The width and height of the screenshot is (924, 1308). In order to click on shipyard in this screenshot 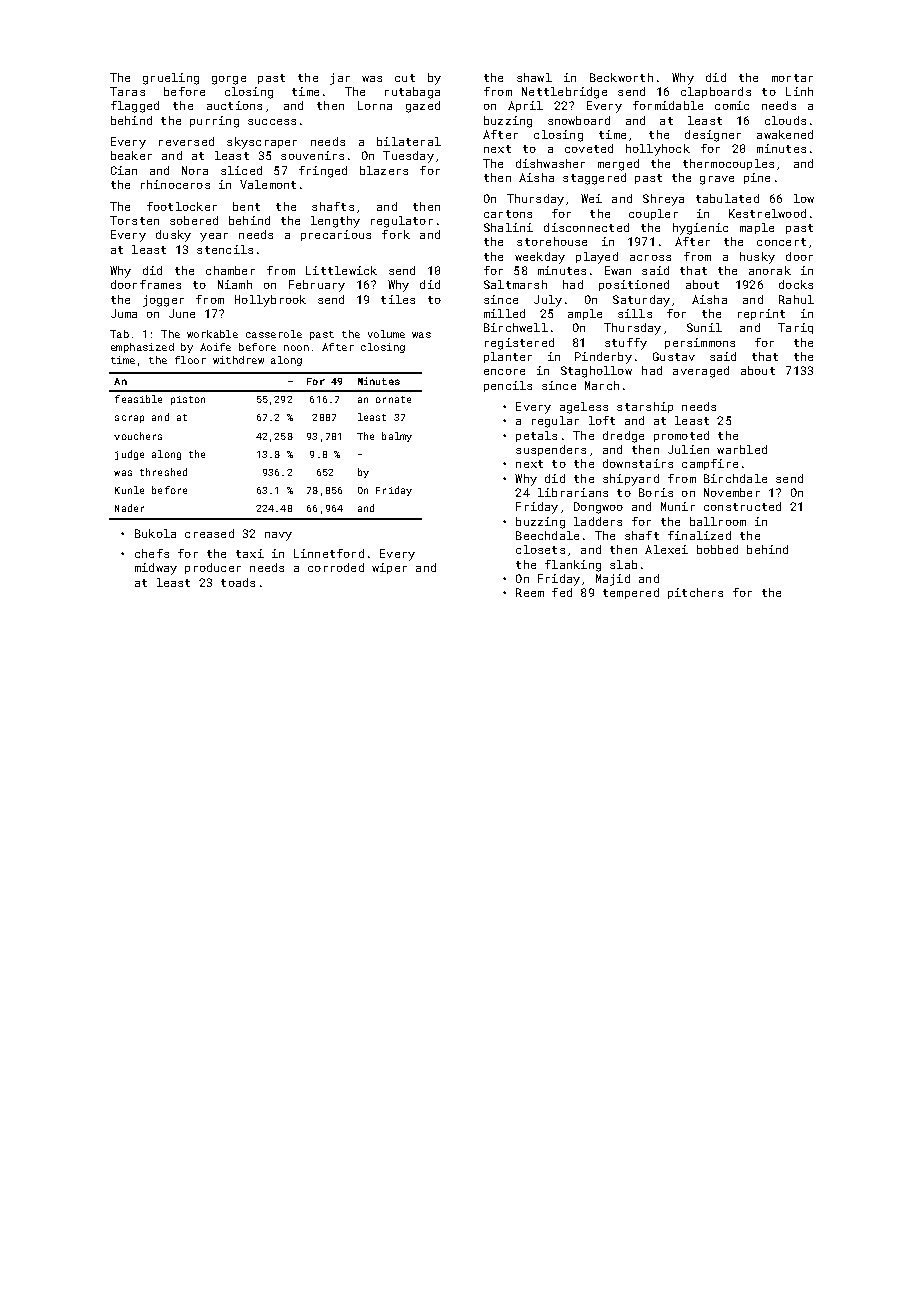, I will do `click(631, 480)`.
